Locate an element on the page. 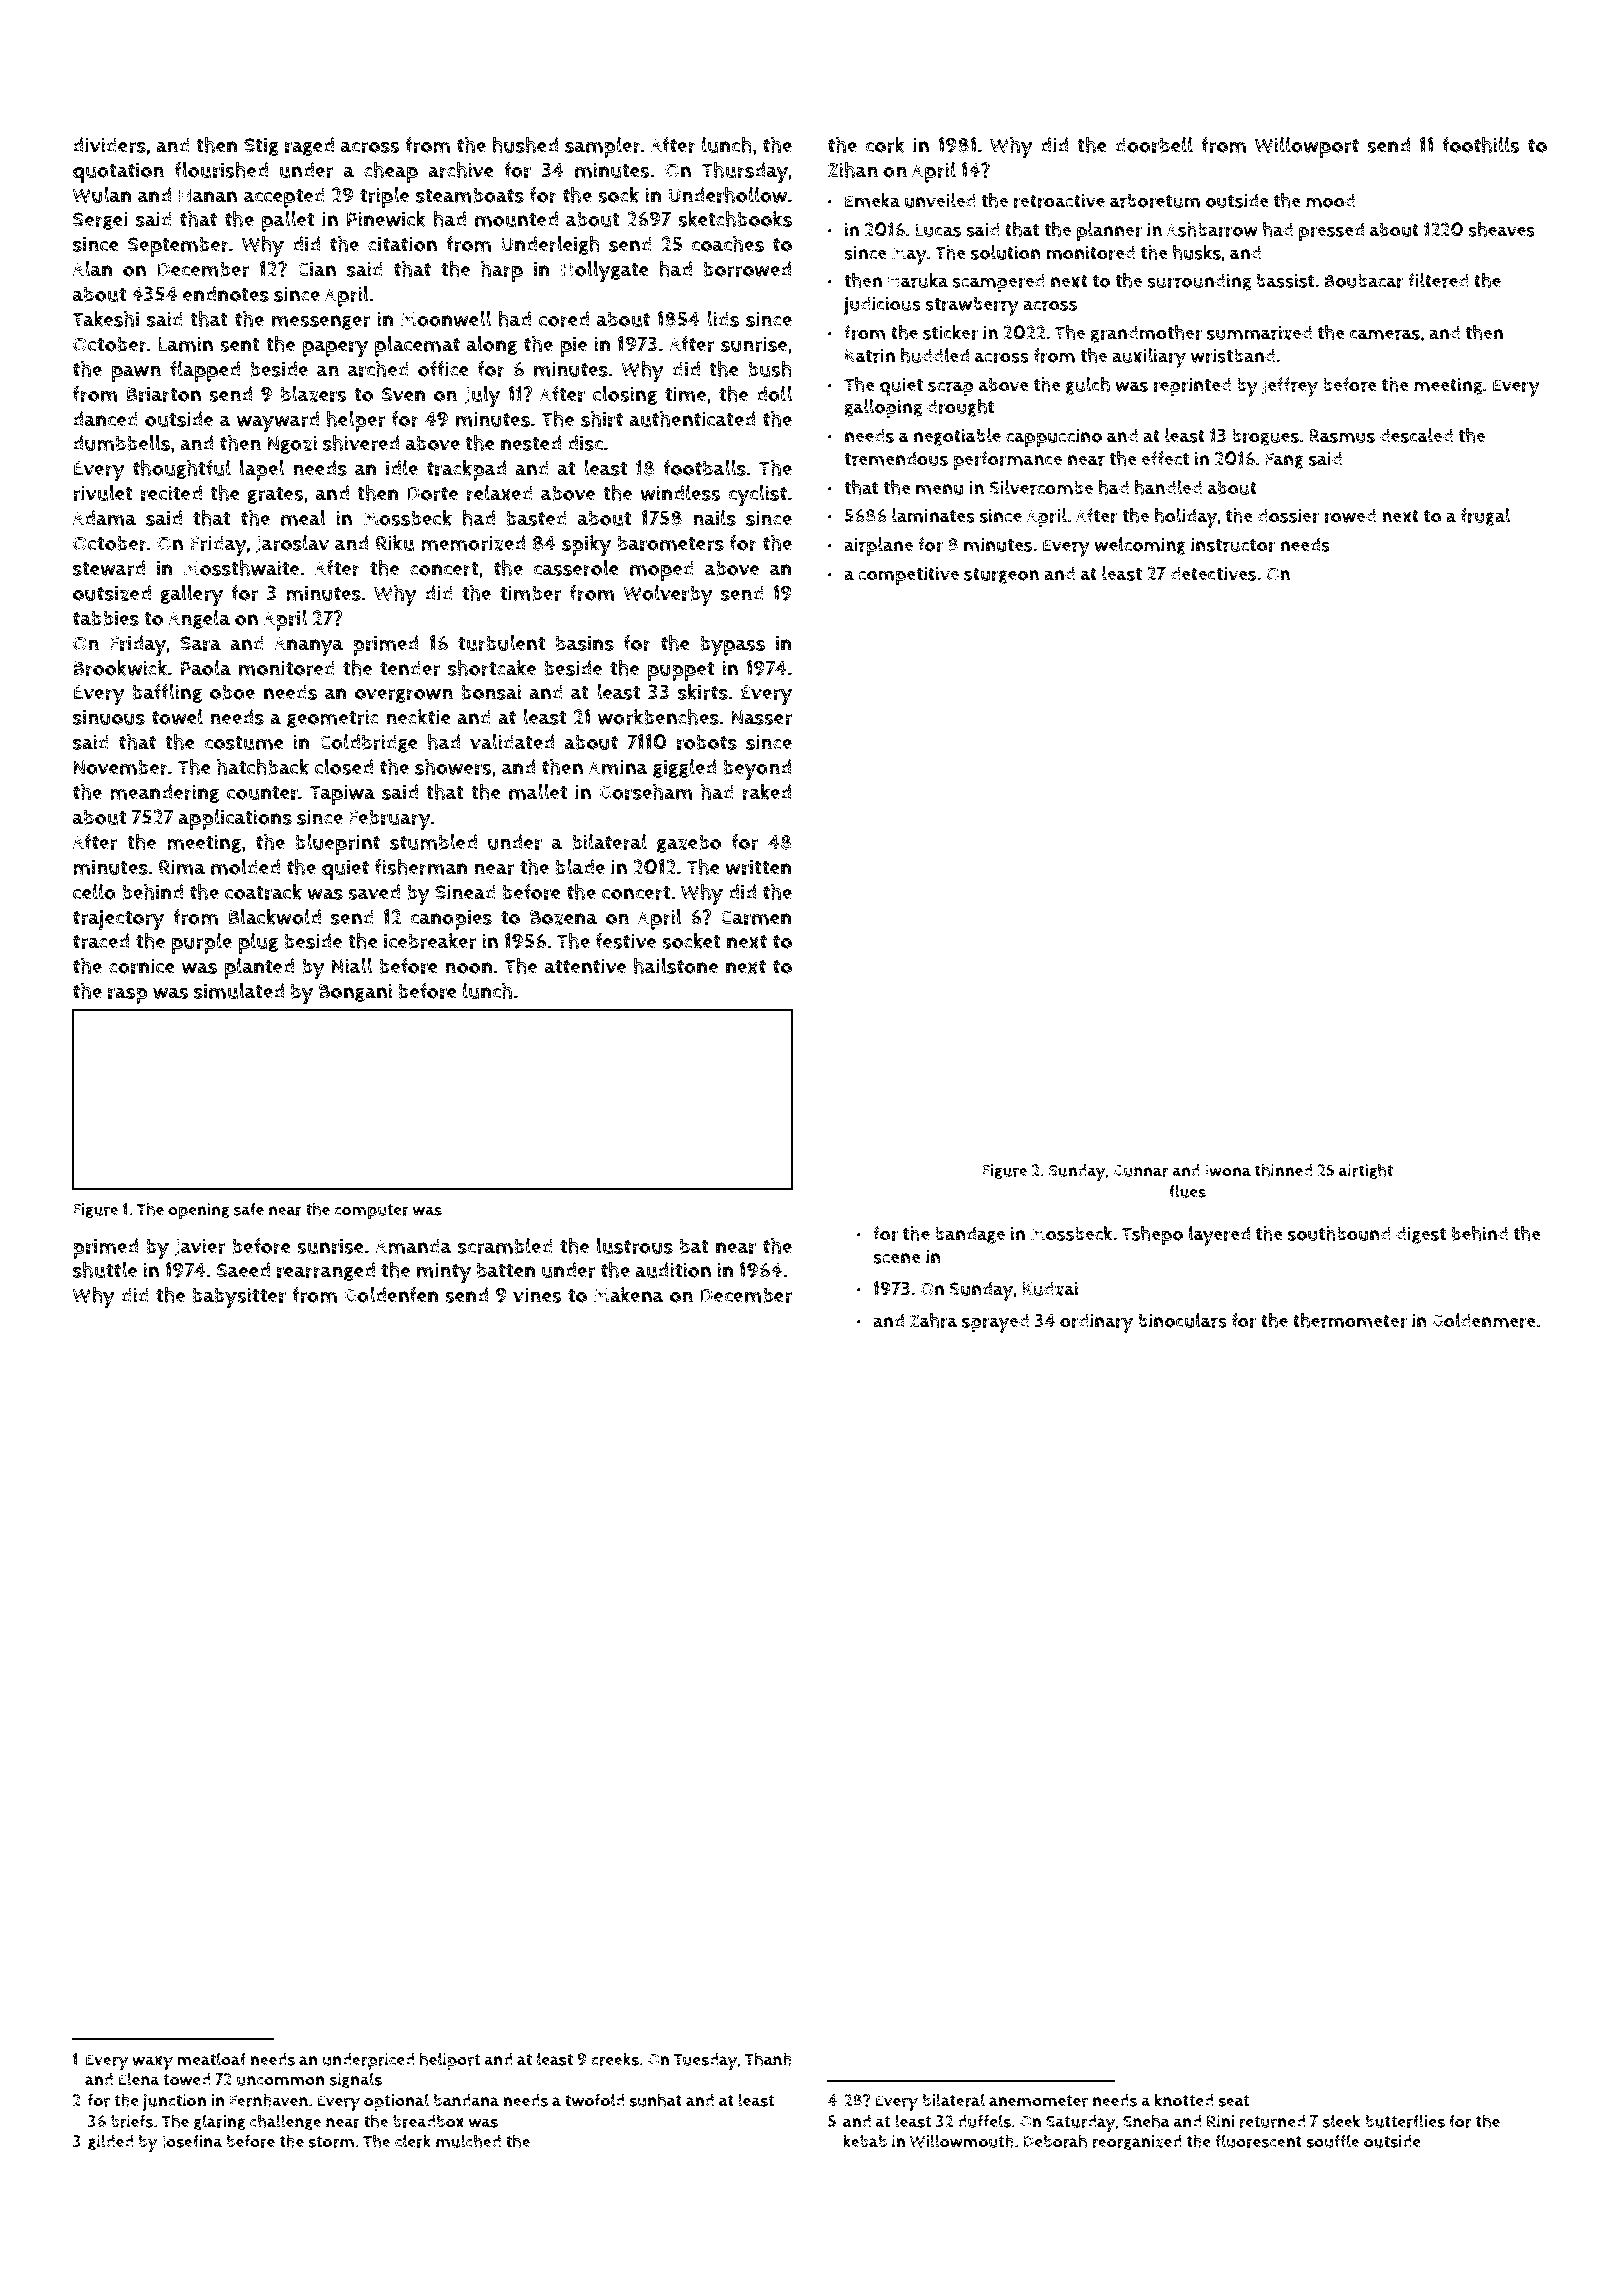 The width and height of the image is (1620, 2292). butterflies is located at coordinates (1405, 2121).
